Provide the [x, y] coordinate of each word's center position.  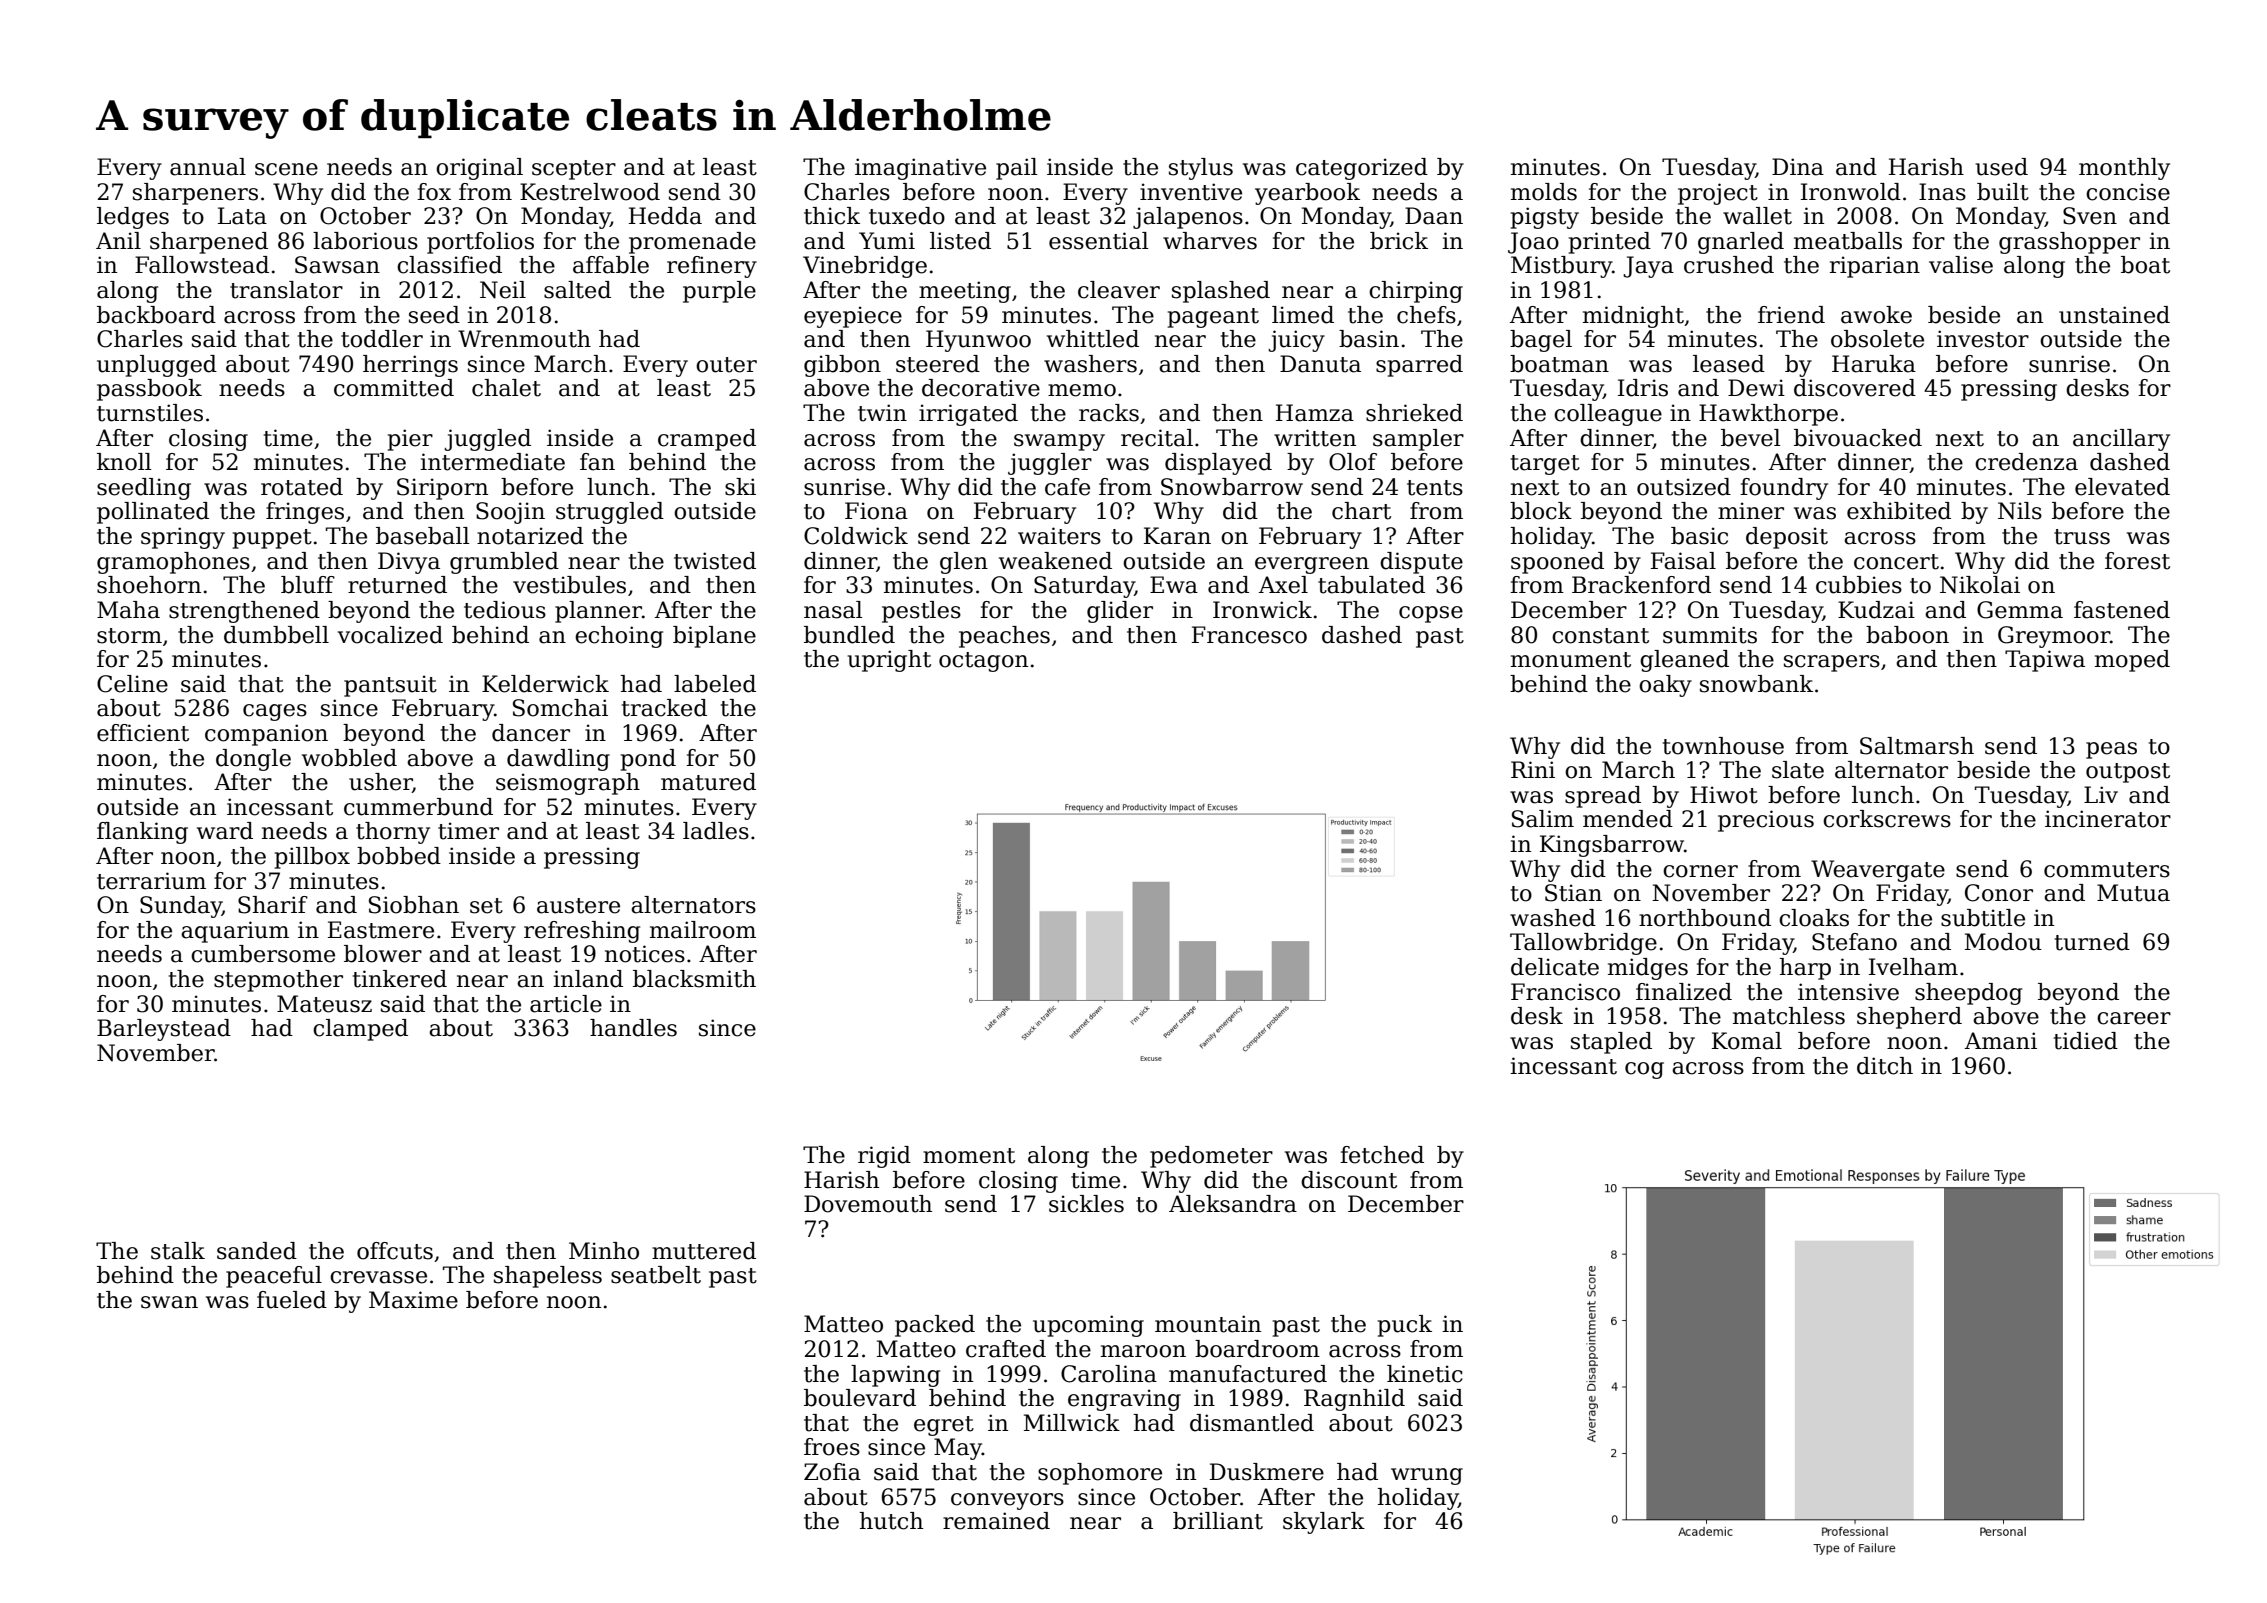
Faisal [1683, 561]
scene [286, 169]
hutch [891, 1521]
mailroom [703, 930]
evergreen [1312, 565]
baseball [422, 536]
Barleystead [164, 1030]
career [2134, 1018]
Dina [1798, 167]
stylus [1201, 169]
